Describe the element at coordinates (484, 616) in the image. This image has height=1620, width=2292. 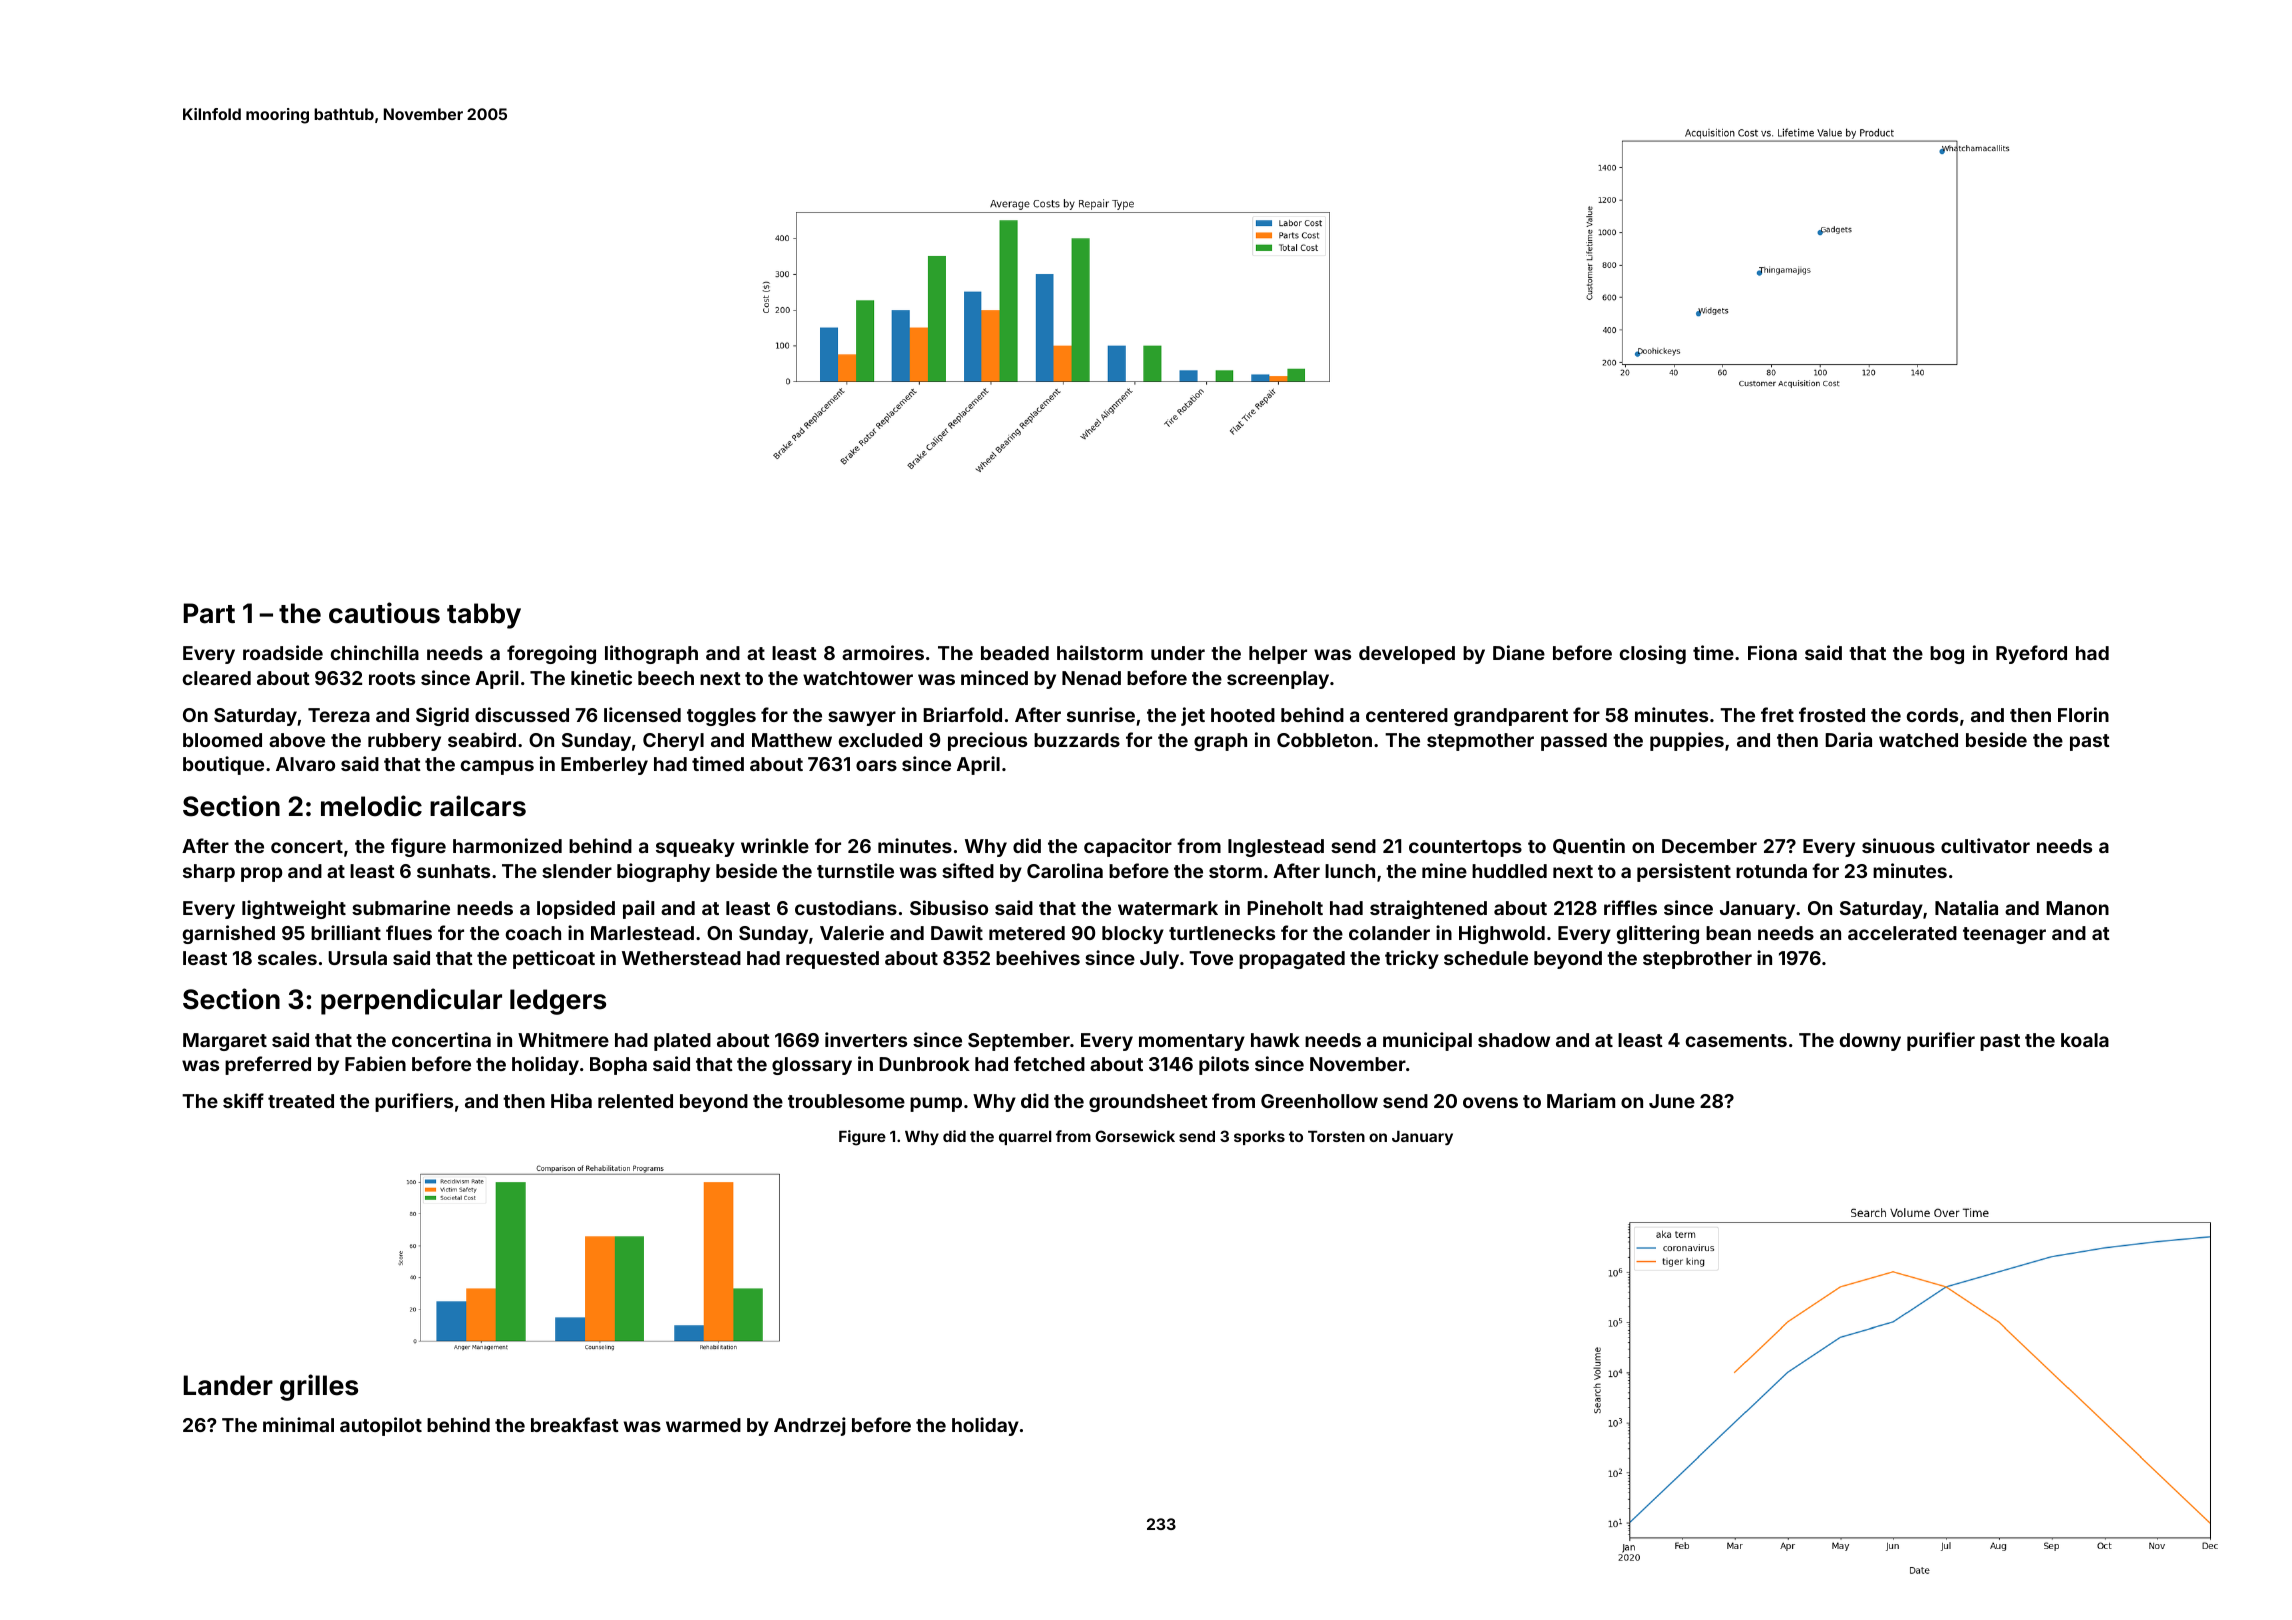
I see `tabby` at that location.
